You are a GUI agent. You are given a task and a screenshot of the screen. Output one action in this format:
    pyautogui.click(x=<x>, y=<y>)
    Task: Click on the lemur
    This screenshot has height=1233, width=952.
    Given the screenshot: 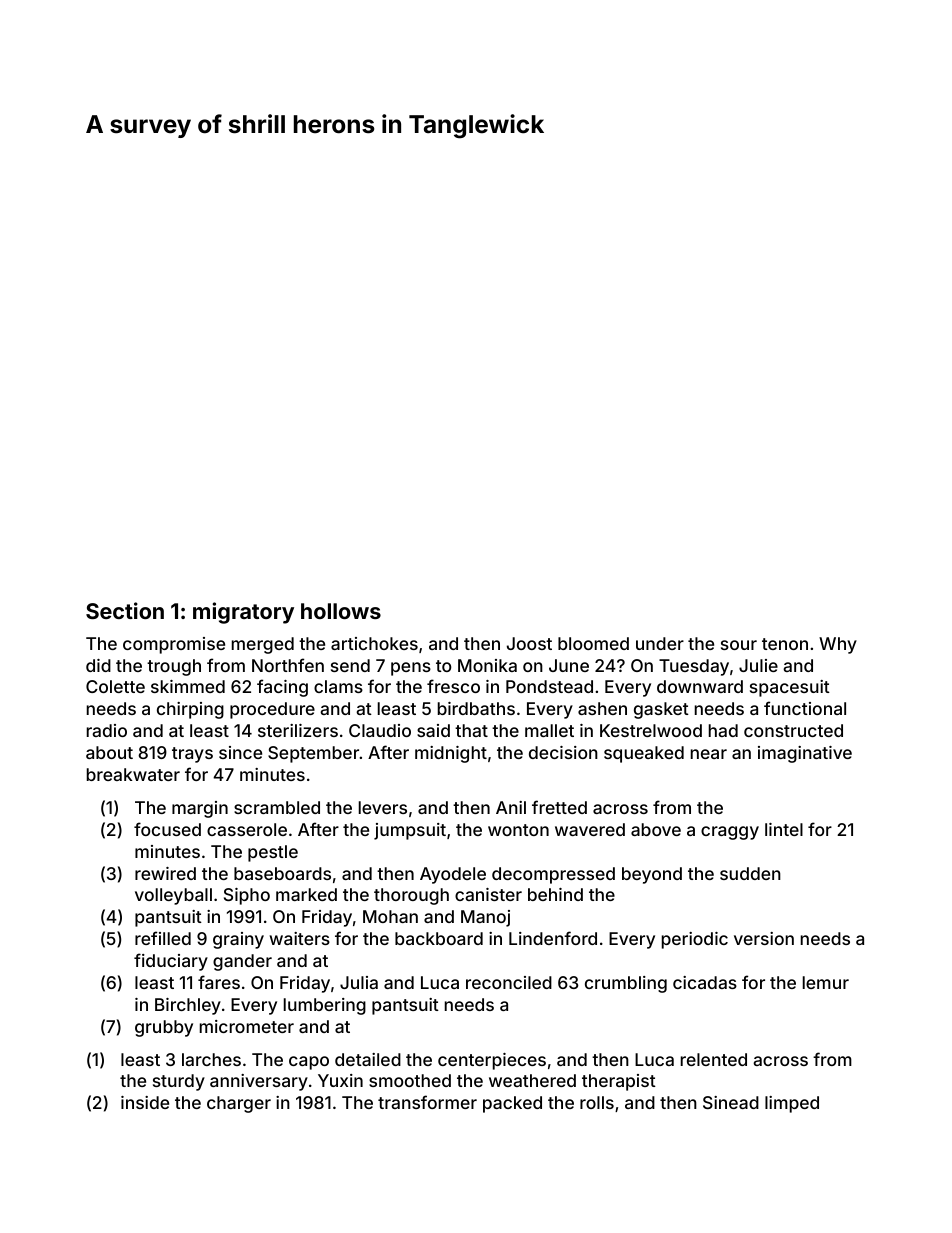 What is the action you would take?
    pyautogui.click(x=826, y=982)
